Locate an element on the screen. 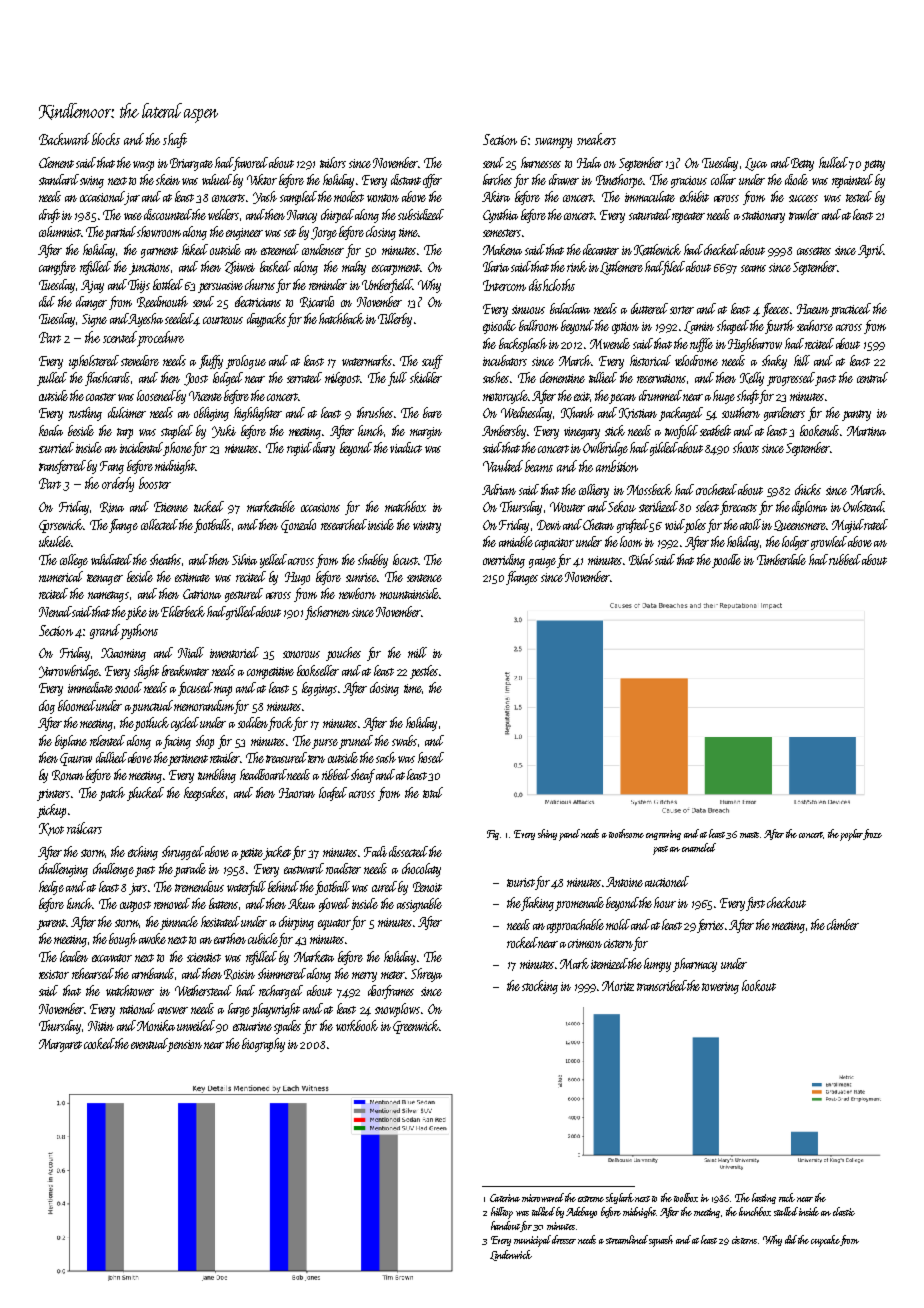 Image resolution: width=924 pixels, height=1308 pixels. chocolaty is located at coordinates (421, 870).
